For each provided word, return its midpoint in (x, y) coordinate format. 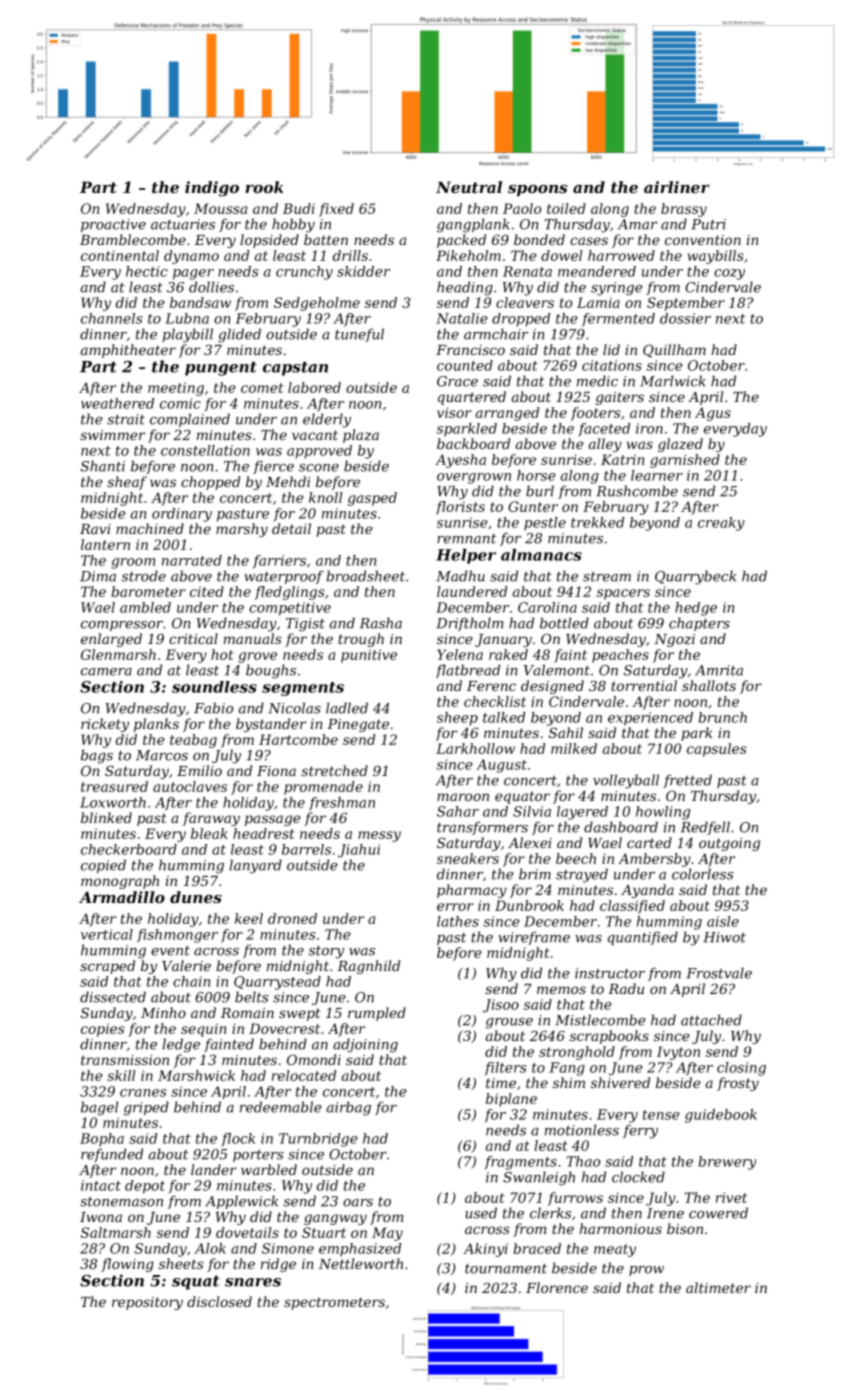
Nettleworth (361, 1263)
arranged (507, 414)
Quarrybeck (695, 577)
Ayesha (460, 461)
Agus (713, 414)
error (455, 907)
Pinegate (358, 725)
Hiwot (724, 937)
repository (147, 1303)
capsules (717, 750)
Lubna (187, 318)
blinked (106, 817)
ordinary (182, 515)
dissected (113, 997)
